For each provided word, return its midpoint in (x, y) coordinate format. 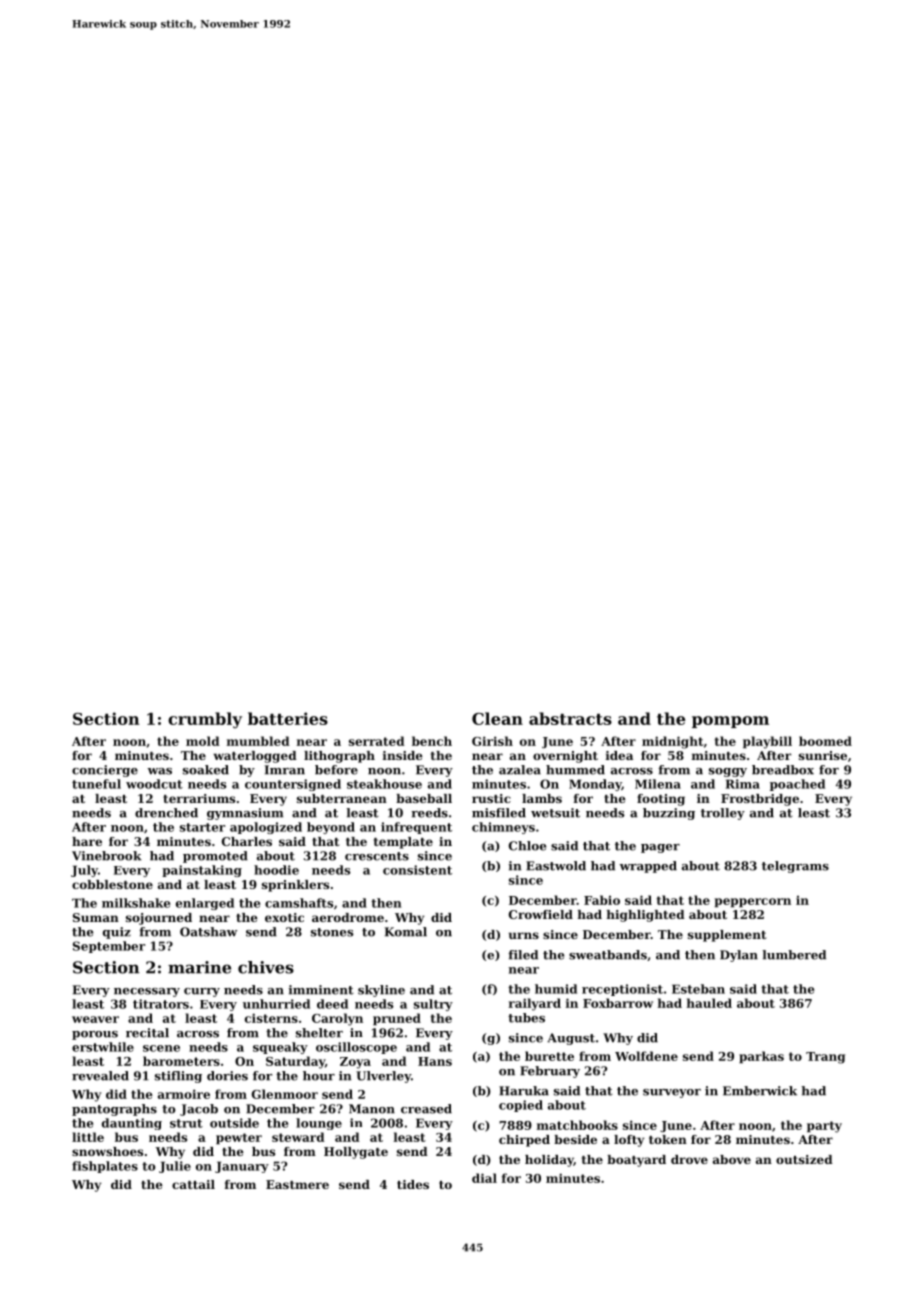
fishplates (105, 1167)
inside (403, 755)
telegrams (795, 867)
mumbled (258, 741)
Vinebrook (107, 856)
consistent (417, 870)
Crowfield (541, 914)
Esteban (698, 989)
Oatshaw (208, 932)
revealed (100, 1076)
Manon (372, 1109)
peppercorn (753, 903)
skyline (381, 991)
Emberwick (760, 1091)
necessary (147, 992)
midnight (673, 742)
